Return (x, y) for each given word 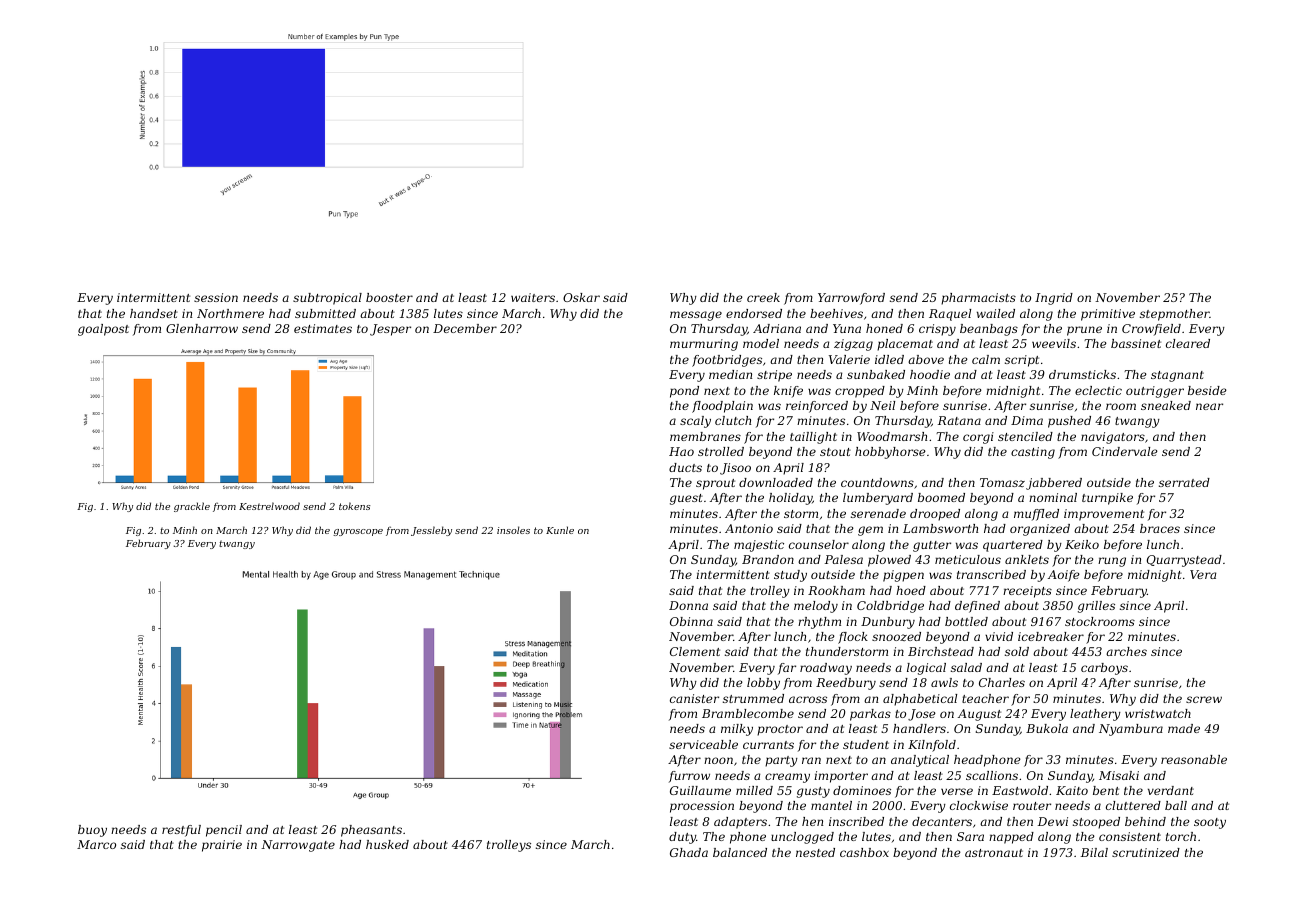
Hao (681, 451)
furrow (689, 777)
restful (181, 831)
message (696, 316)
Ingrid (1054, 299)
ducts (685, 467)
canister (694, 698)
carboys (1104, 669)
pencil (224, 831)
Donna (688, 605)
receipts (1027, 592)
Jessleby (431, 531)
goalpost (103, 330)
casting (1033, 453)
